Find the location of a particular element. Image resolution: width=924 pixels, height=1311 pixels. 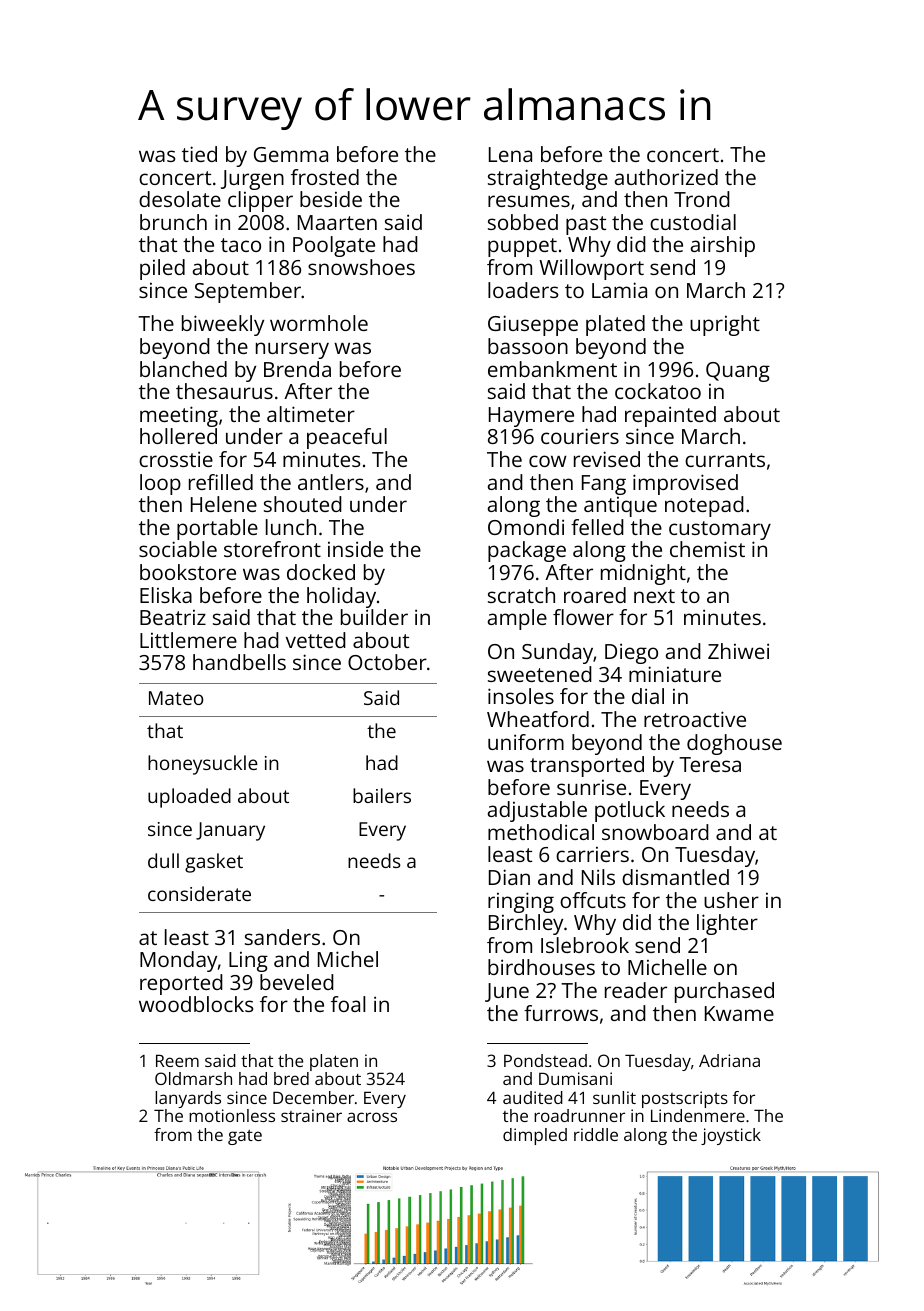

biweekly is located at coordinates (223, 325).
